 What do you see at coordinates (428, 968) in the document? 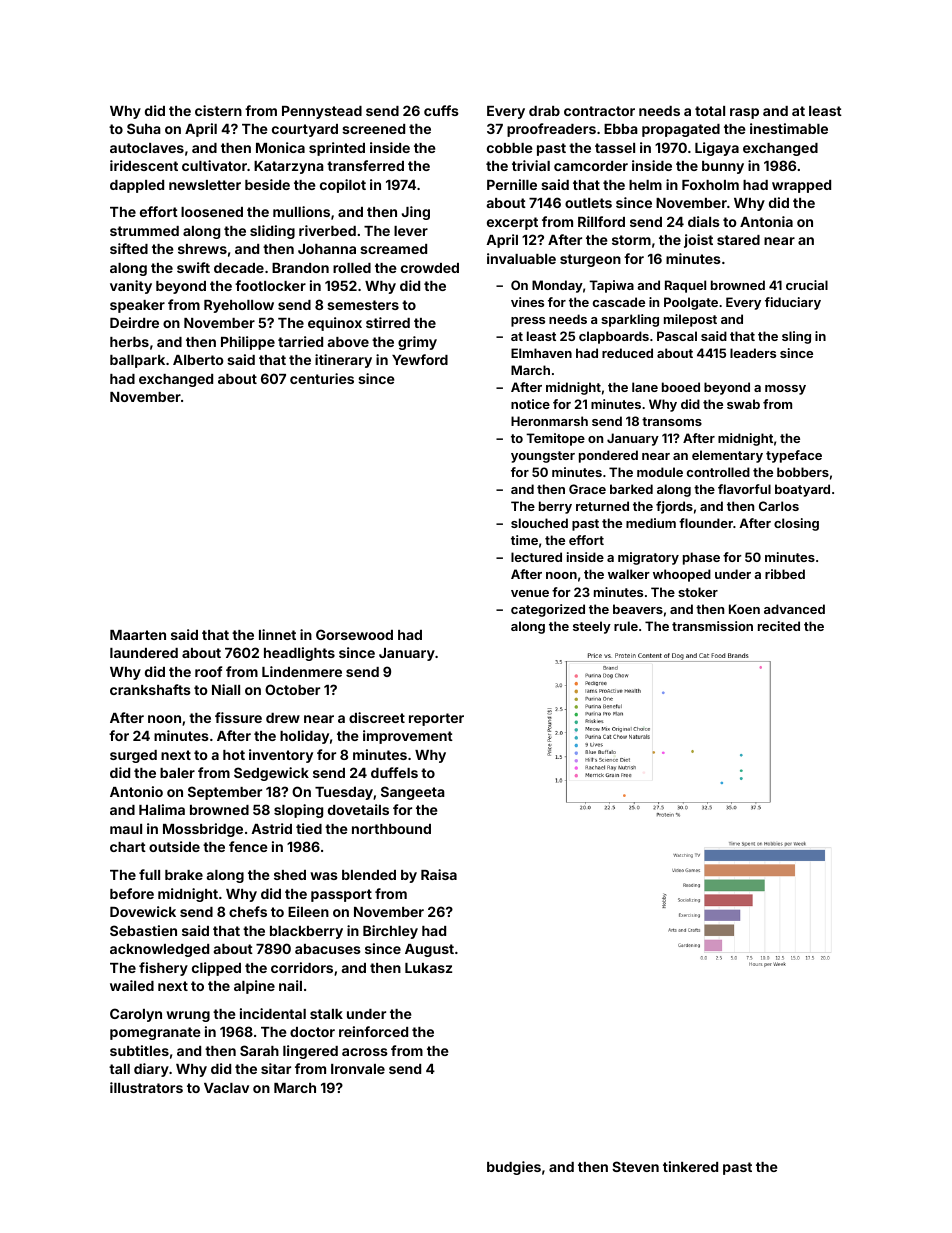
I see `Lukasz` at bounding box center [428, 968].
